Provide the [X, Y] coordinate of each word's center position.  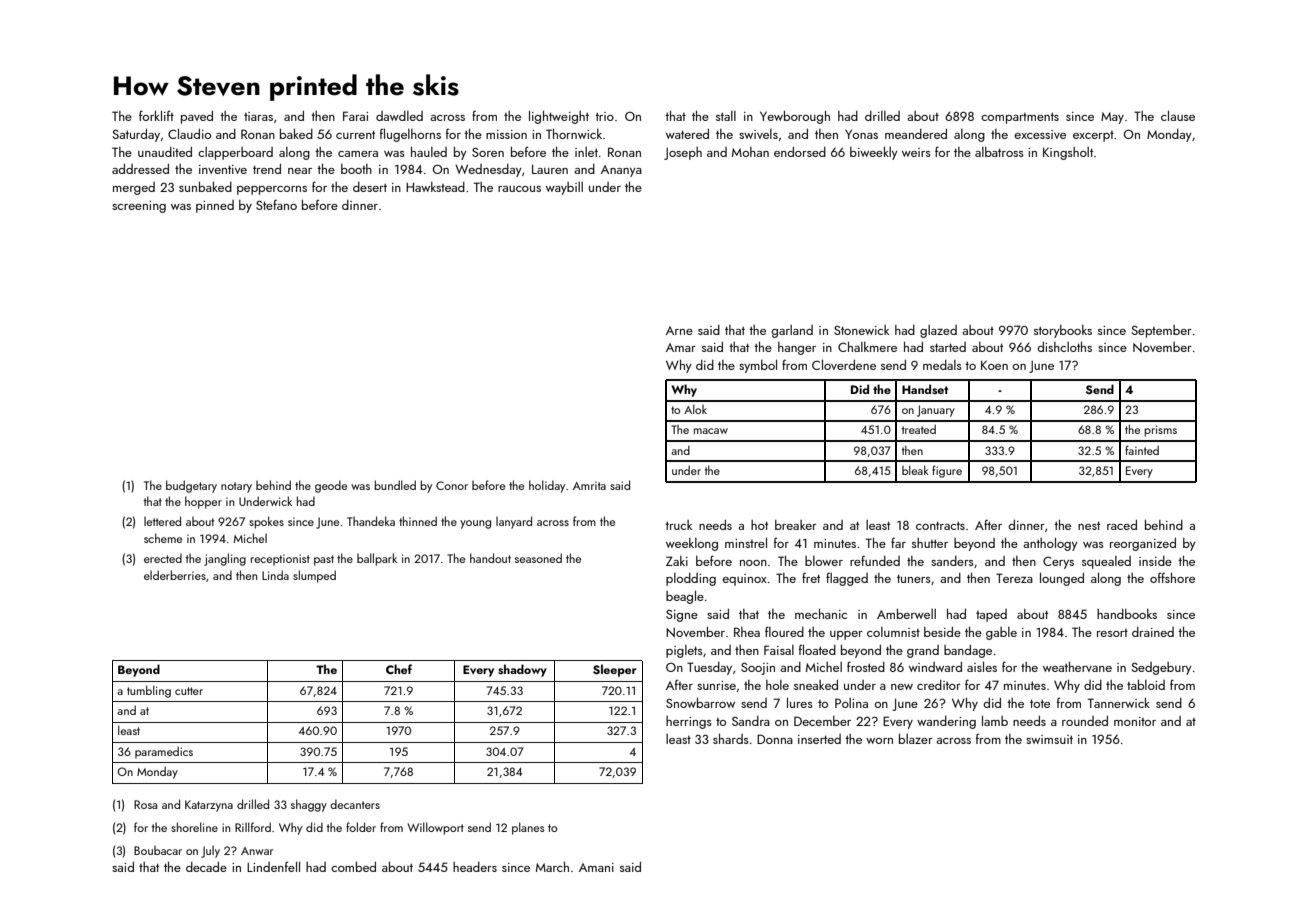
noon [753, 563]
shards [731, 739]
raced [1122, 525]
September [1161, 331]
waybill [564, 188]
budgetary [191, 486]
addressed [140, 169]
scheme [163, 538]
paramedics [164, 752]
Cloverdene [844, 364]
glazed [938, 331]
